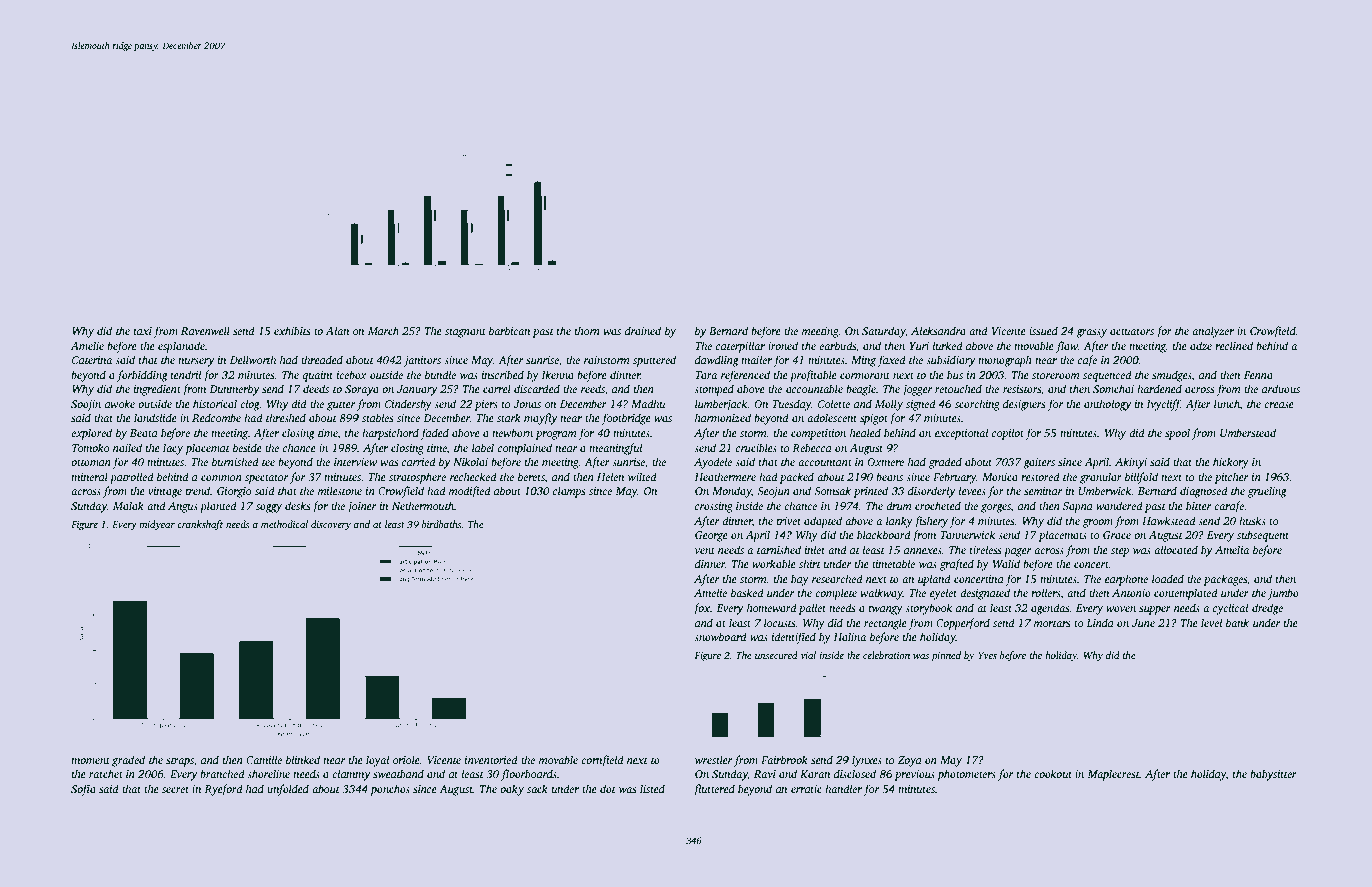  I want to click on listed, so click(652, 788).
